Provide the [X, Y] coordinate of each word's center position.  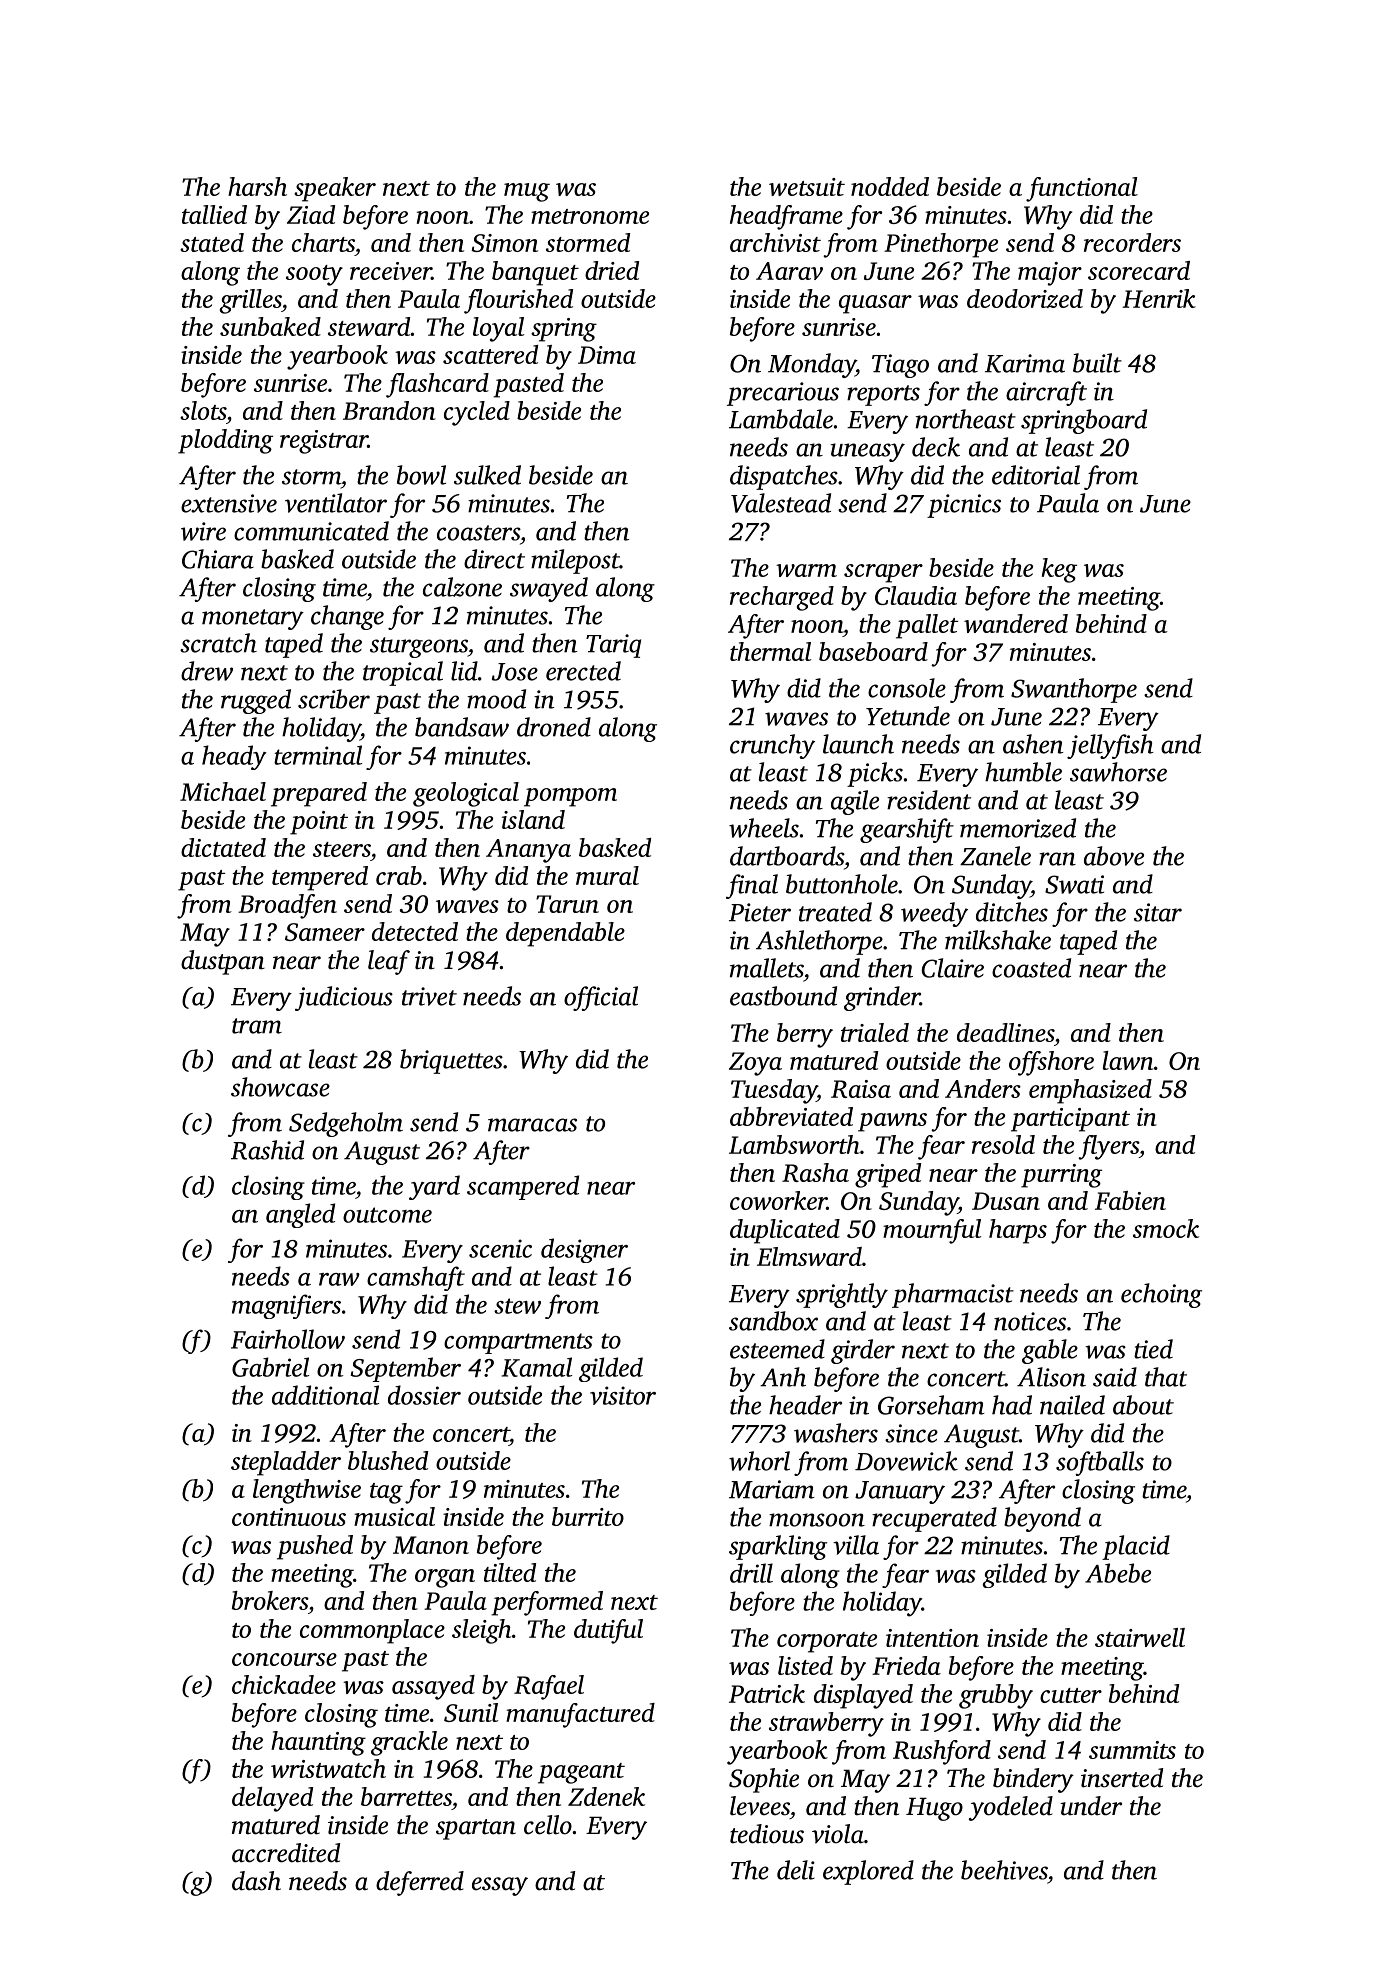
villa [856, 1545]
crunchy [772, 746]
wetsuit [807, 187]
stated [212, 242]
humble [1023, 772]
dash [256, 1881]
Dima [607, 355]
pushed [315, 1547]
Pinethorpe [941, 245]
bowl [421, 475]
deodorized [1025, 298]
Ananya [528, 851]
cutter [1071, 1695]
